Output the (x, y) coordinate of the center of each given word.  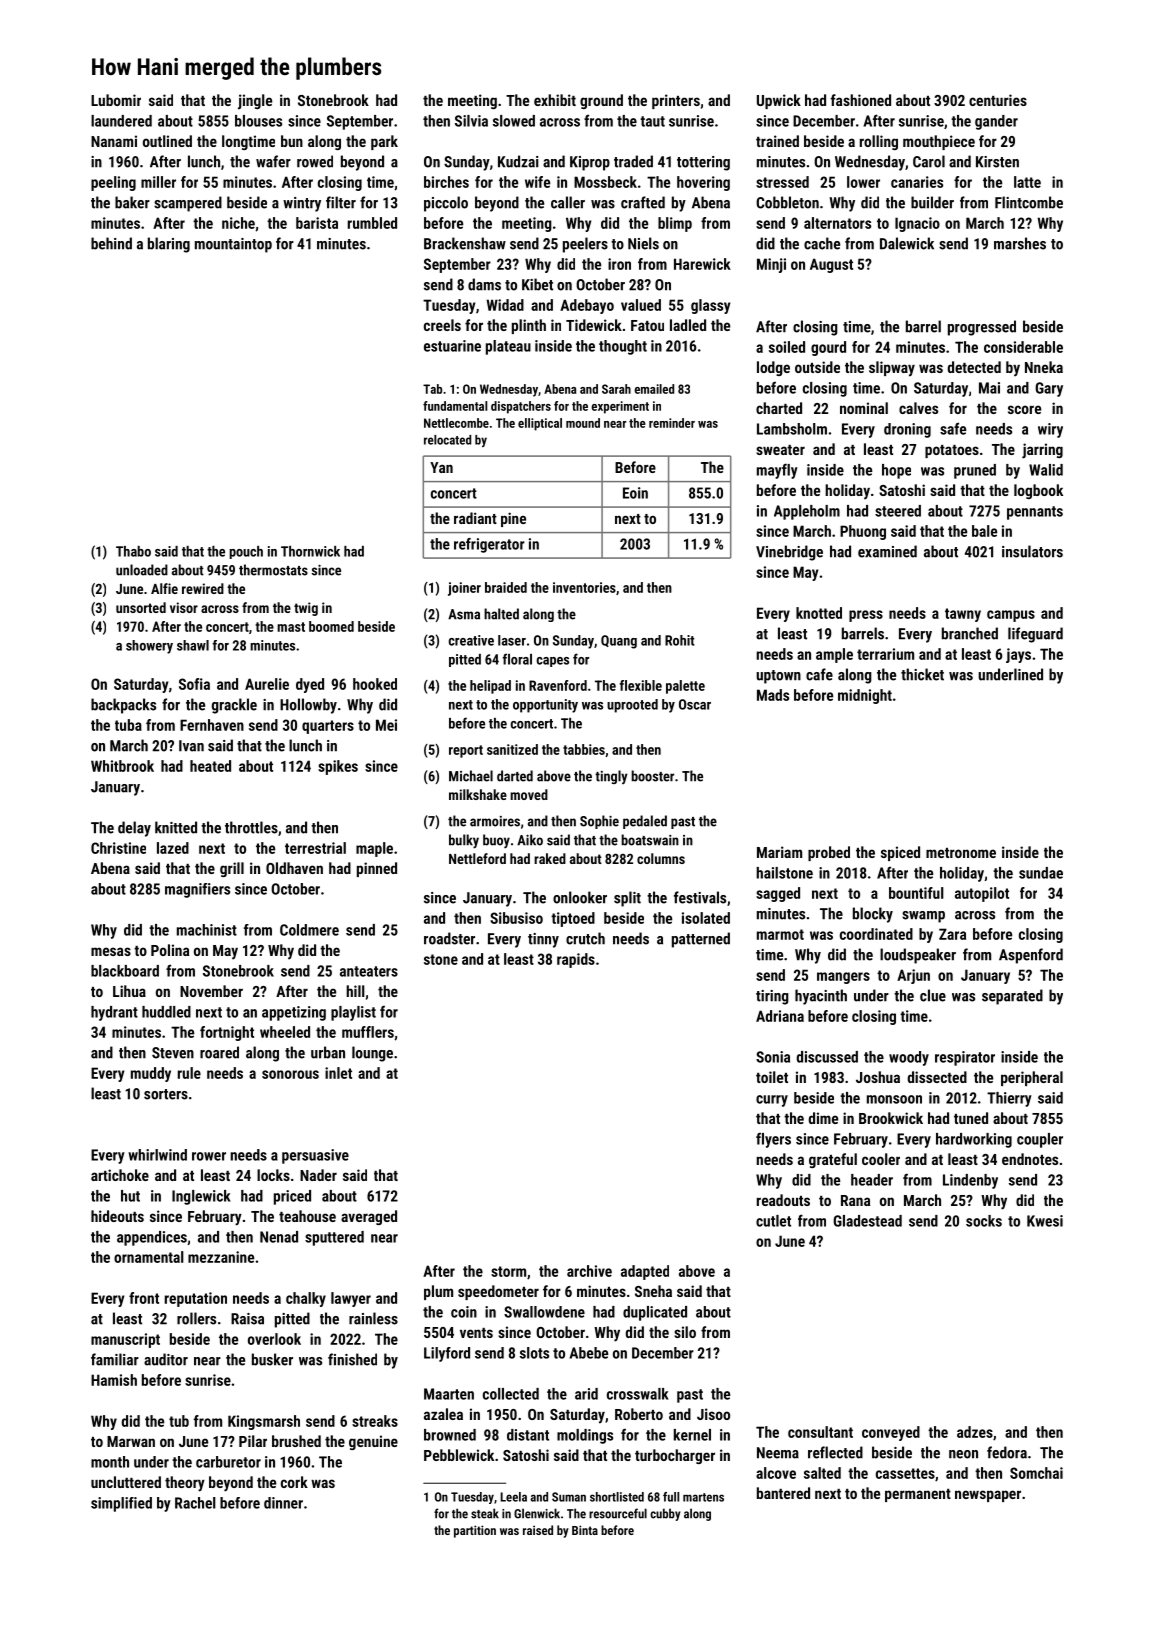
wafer (273, 161)
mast (291, 627)
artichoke (120, 1175)
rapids (576, 960)
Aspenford (1031, 956)
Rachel (195, 1503)
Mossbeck (605, 182)
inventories (584, 587)
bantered (783, 1493)
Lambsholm (792, 429)
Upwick (779, 101)
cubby (665, 1514)
